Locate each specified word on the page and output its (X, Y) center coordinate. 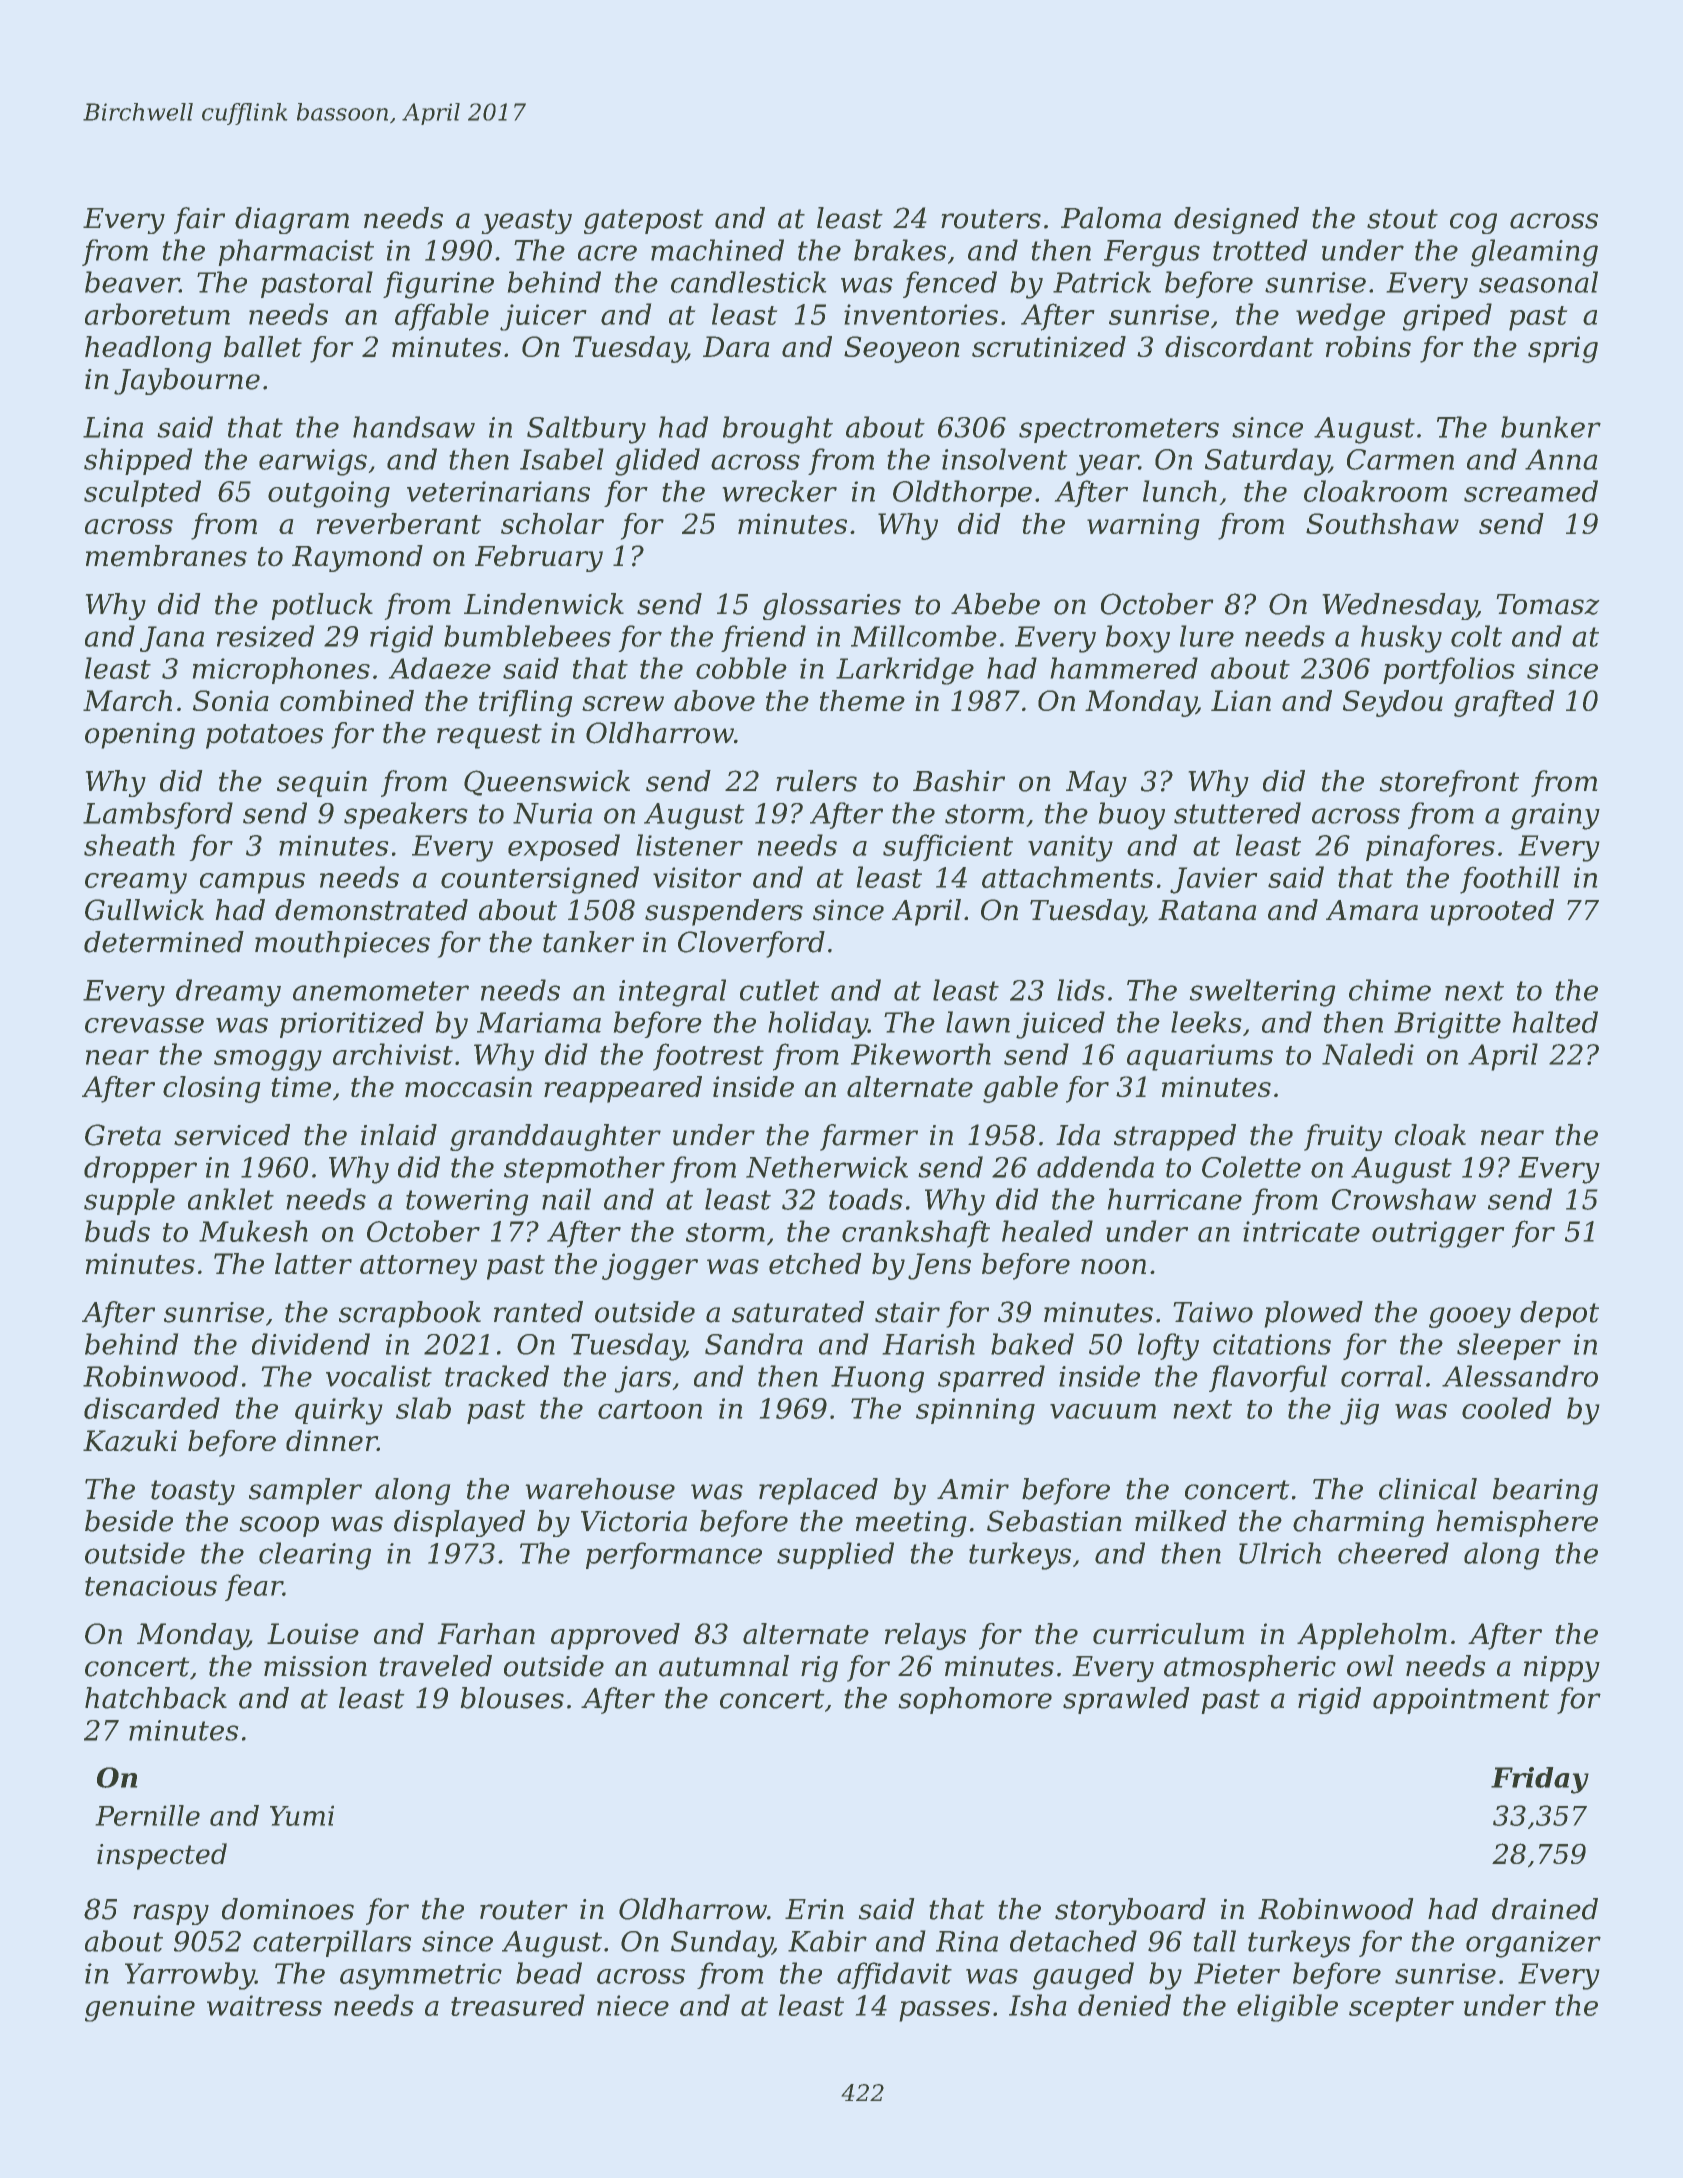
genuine (140, 2008)
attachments (1067, 877)
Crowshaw (1404, 1199)
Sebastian (1054, 1521)
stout (1402, 219)
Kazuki (130, 1441)
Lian (1241, 700)
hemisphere (1517, 1523)
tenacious (151, 1585)
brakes (900, 250)
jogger (650, 1266)
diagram (292, 220)
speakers (405, 815)
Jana (172, 639)
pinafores (1430, 847)
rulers (816, 781)
